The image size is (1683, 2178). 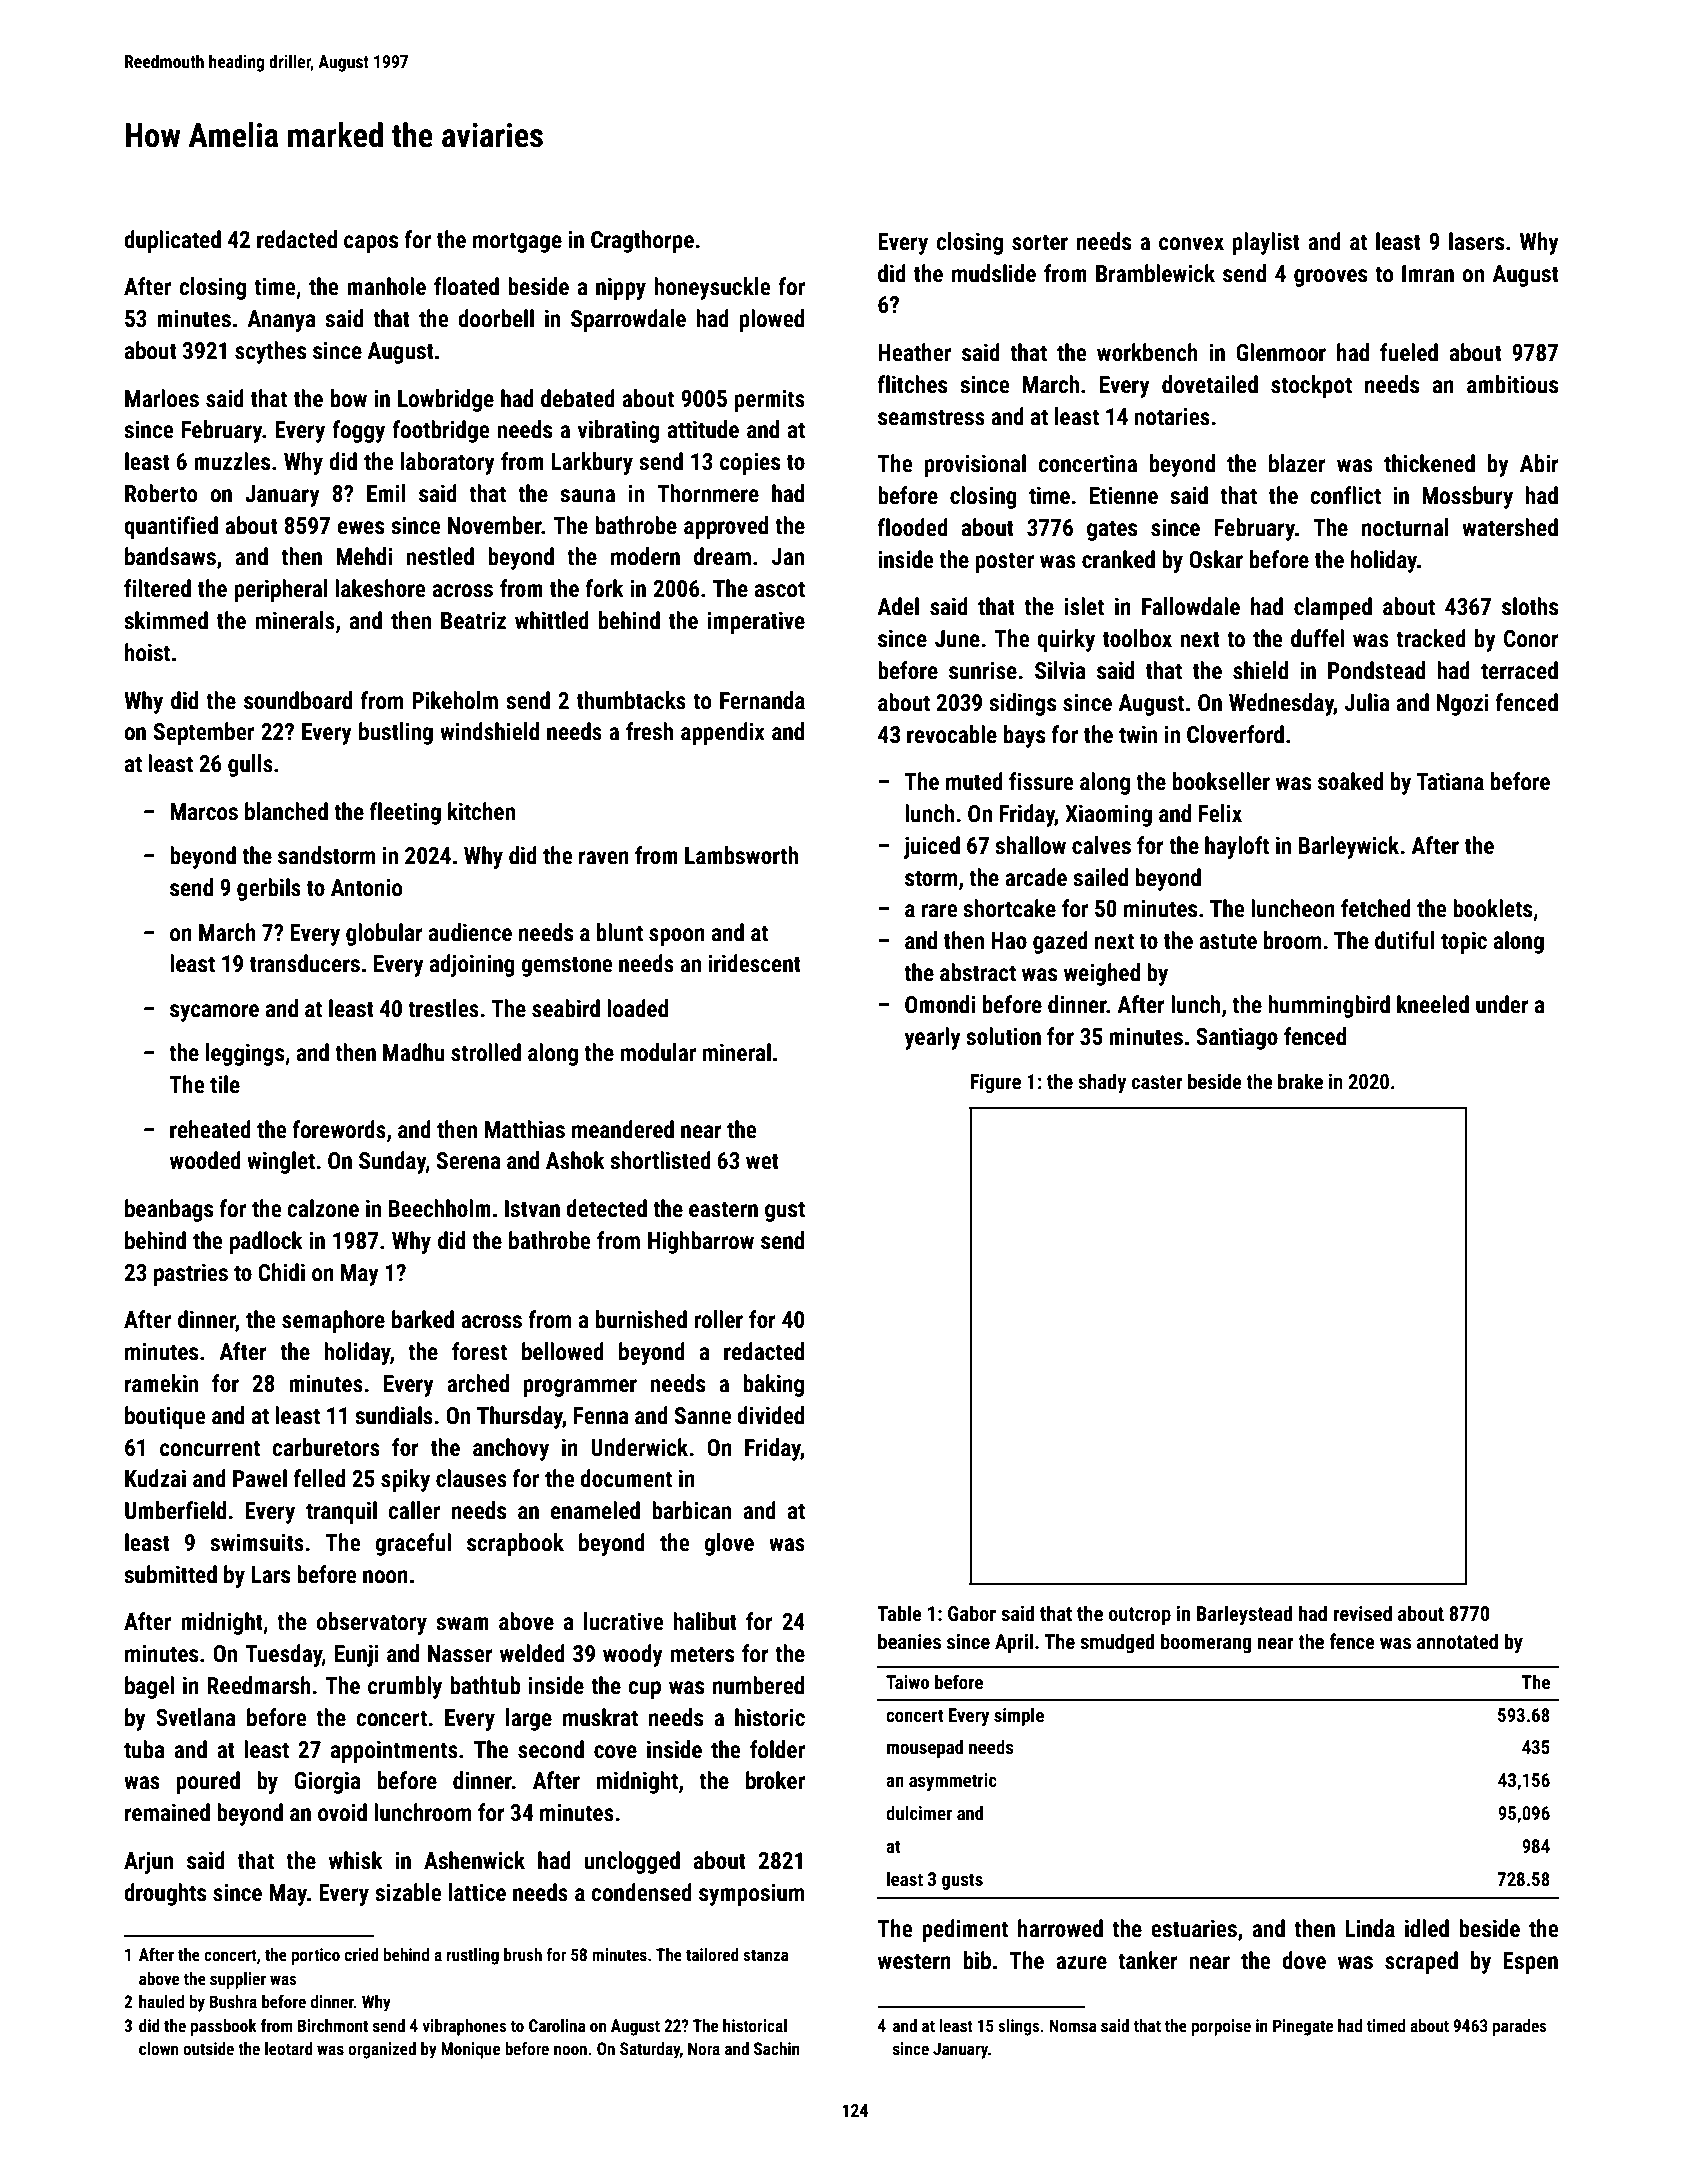 I want to click on symposium, so click(x=751, y=1894).
